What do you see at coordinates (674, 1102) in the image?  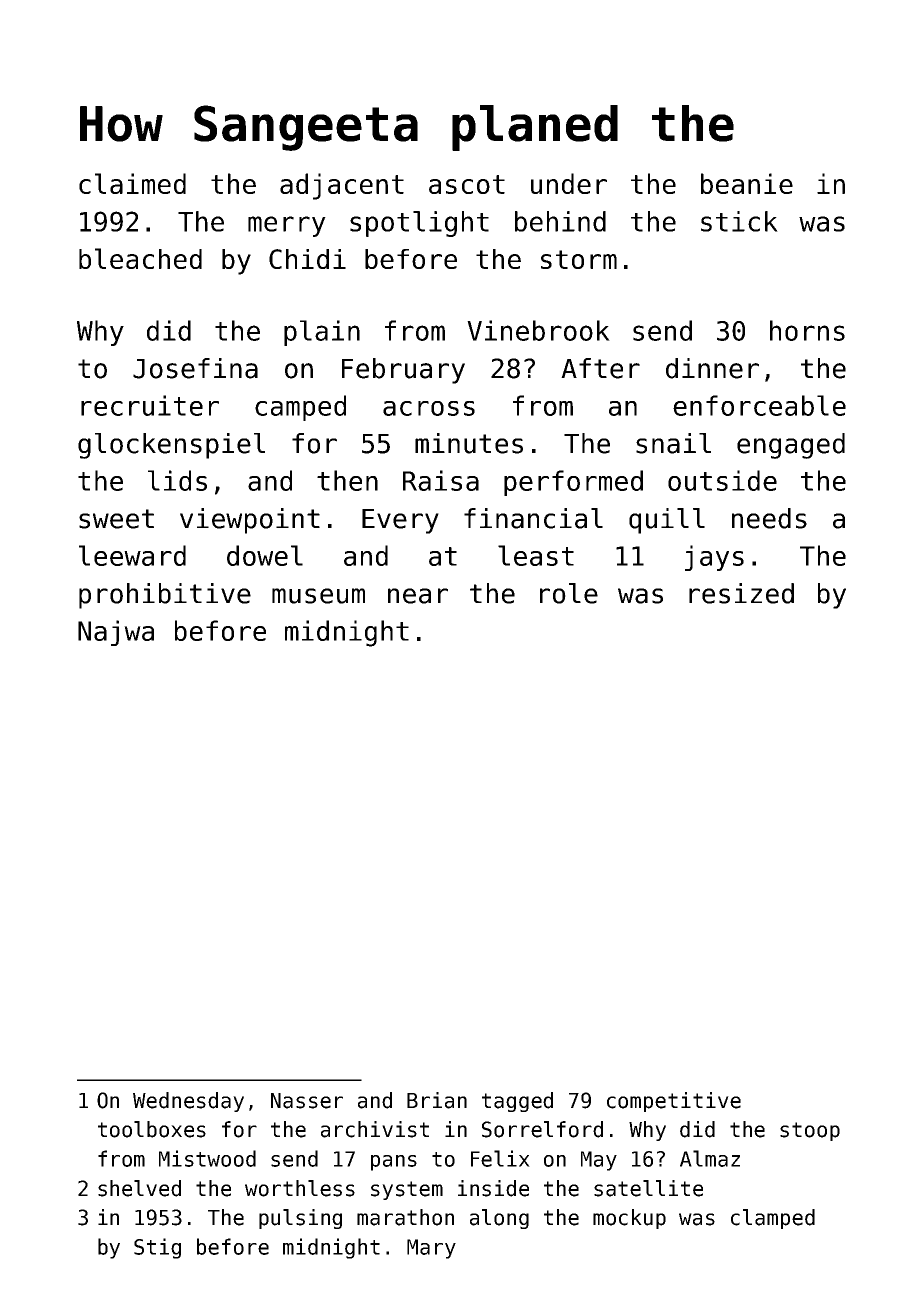 I see `competitive` at bounding box center [674, 1102].
